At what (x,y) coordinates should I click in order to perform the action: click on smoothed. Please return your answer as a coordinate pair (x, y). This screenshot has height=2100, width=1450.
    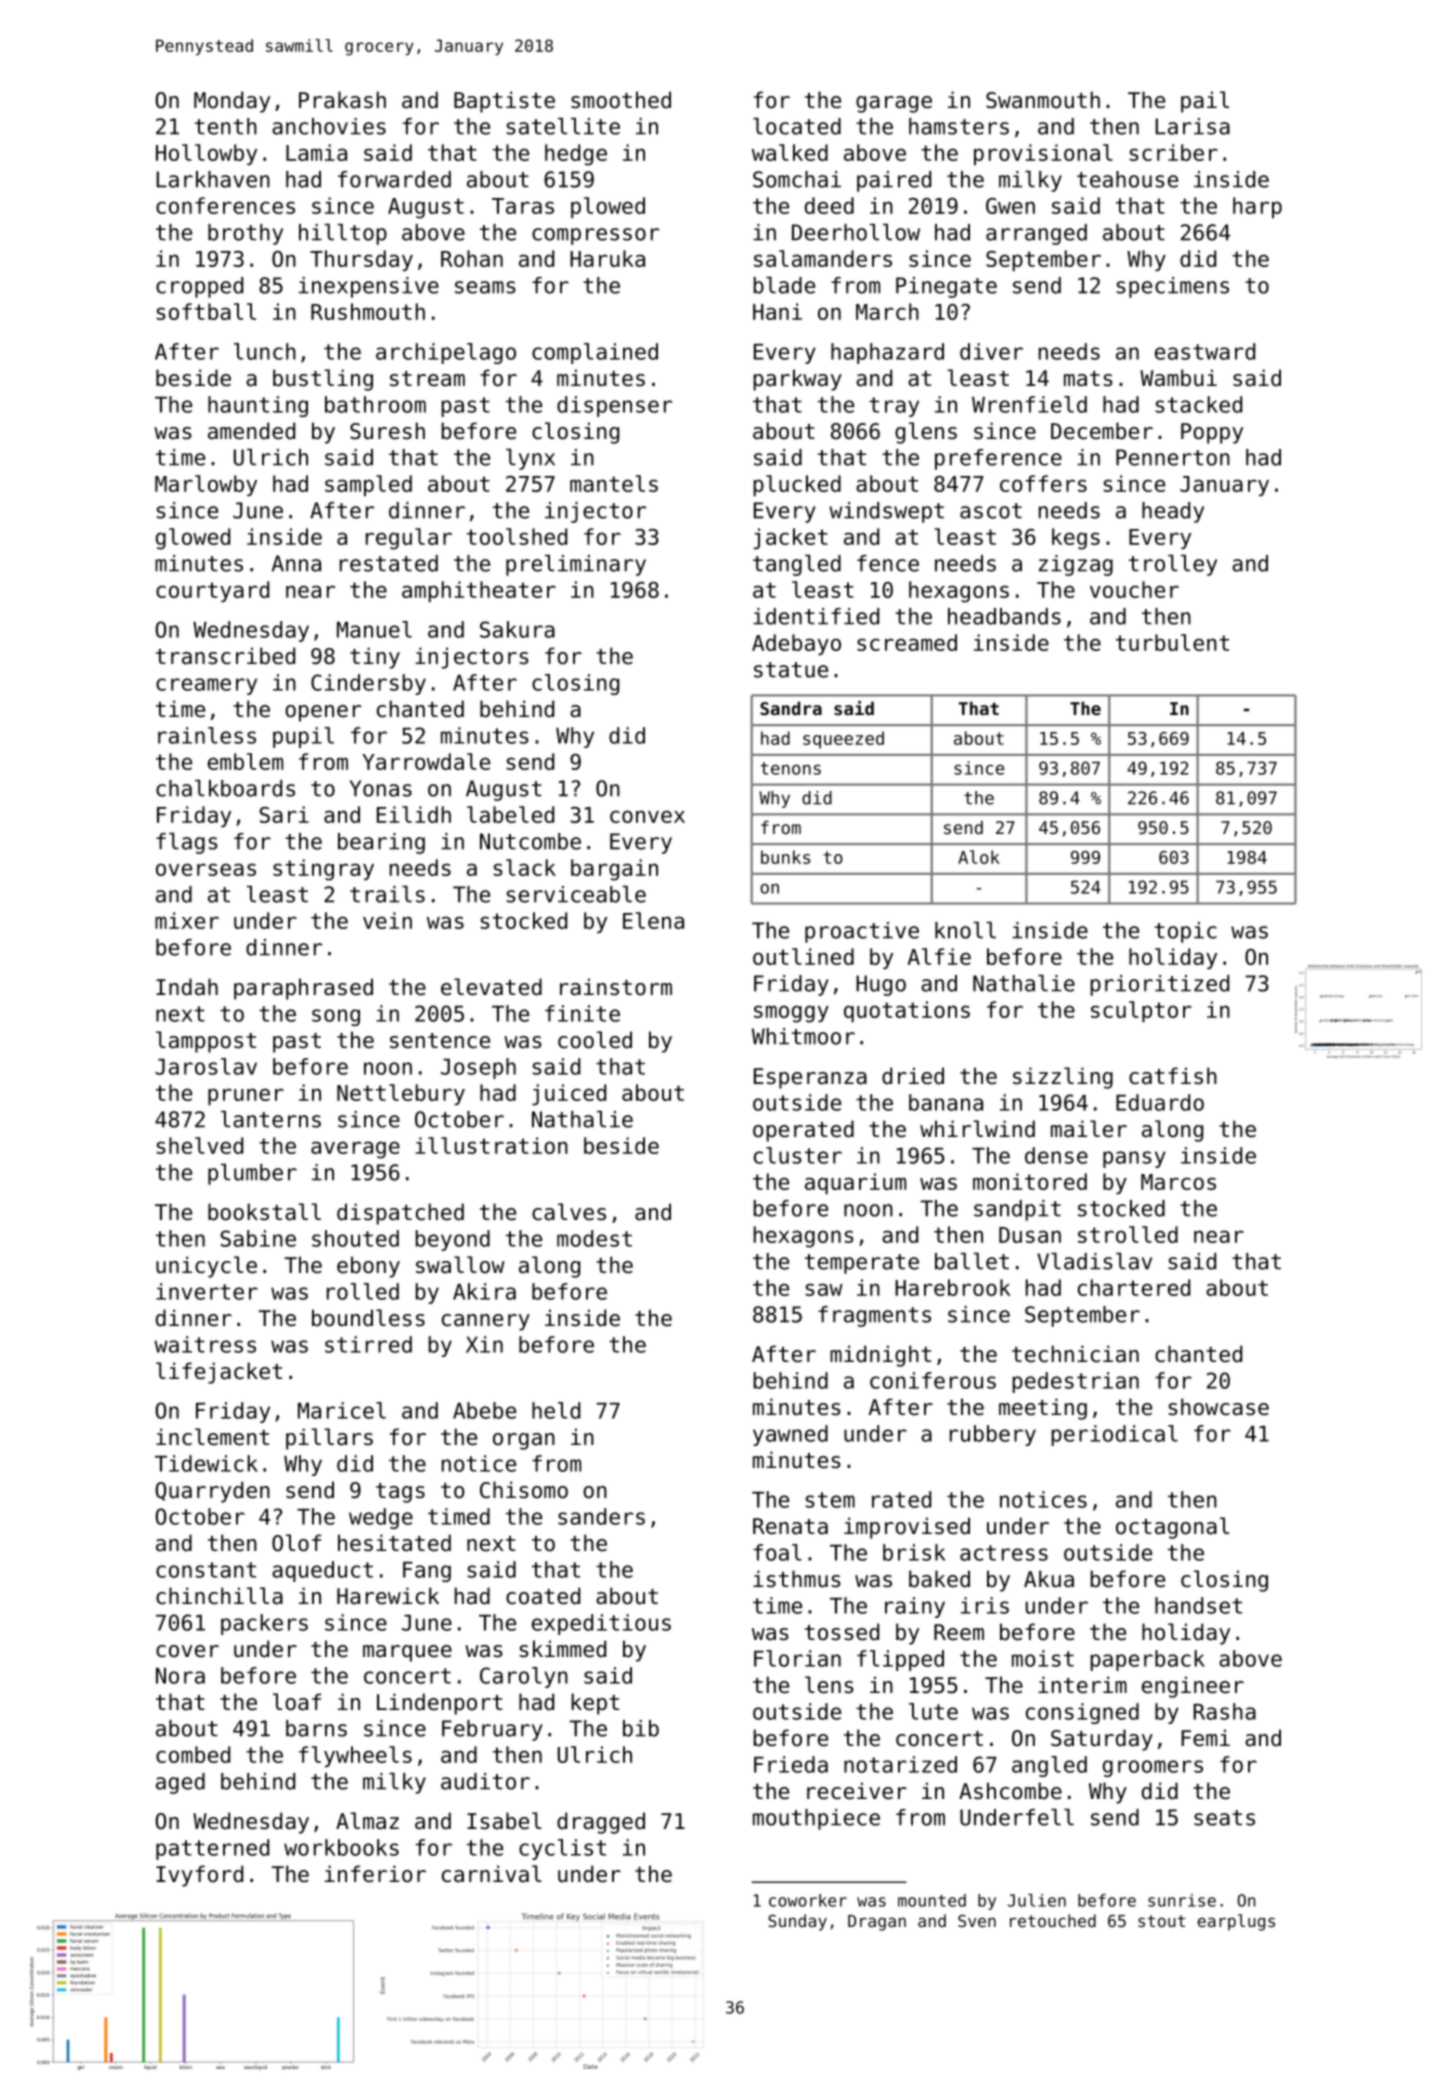
    Looking at the image, I should click on (621, 100).
